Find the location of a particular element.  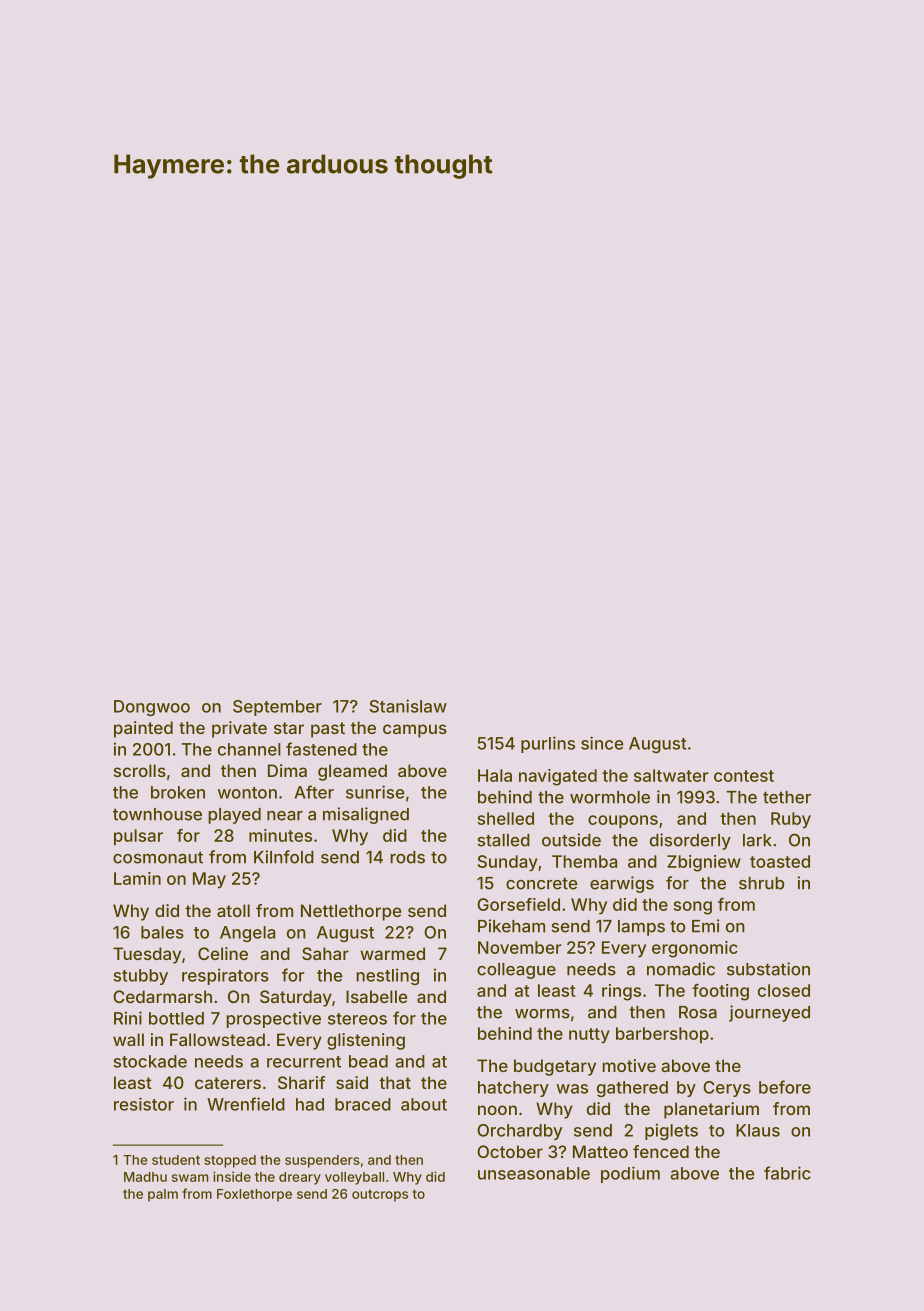

nomadic is located at coordinates (681, 969).
